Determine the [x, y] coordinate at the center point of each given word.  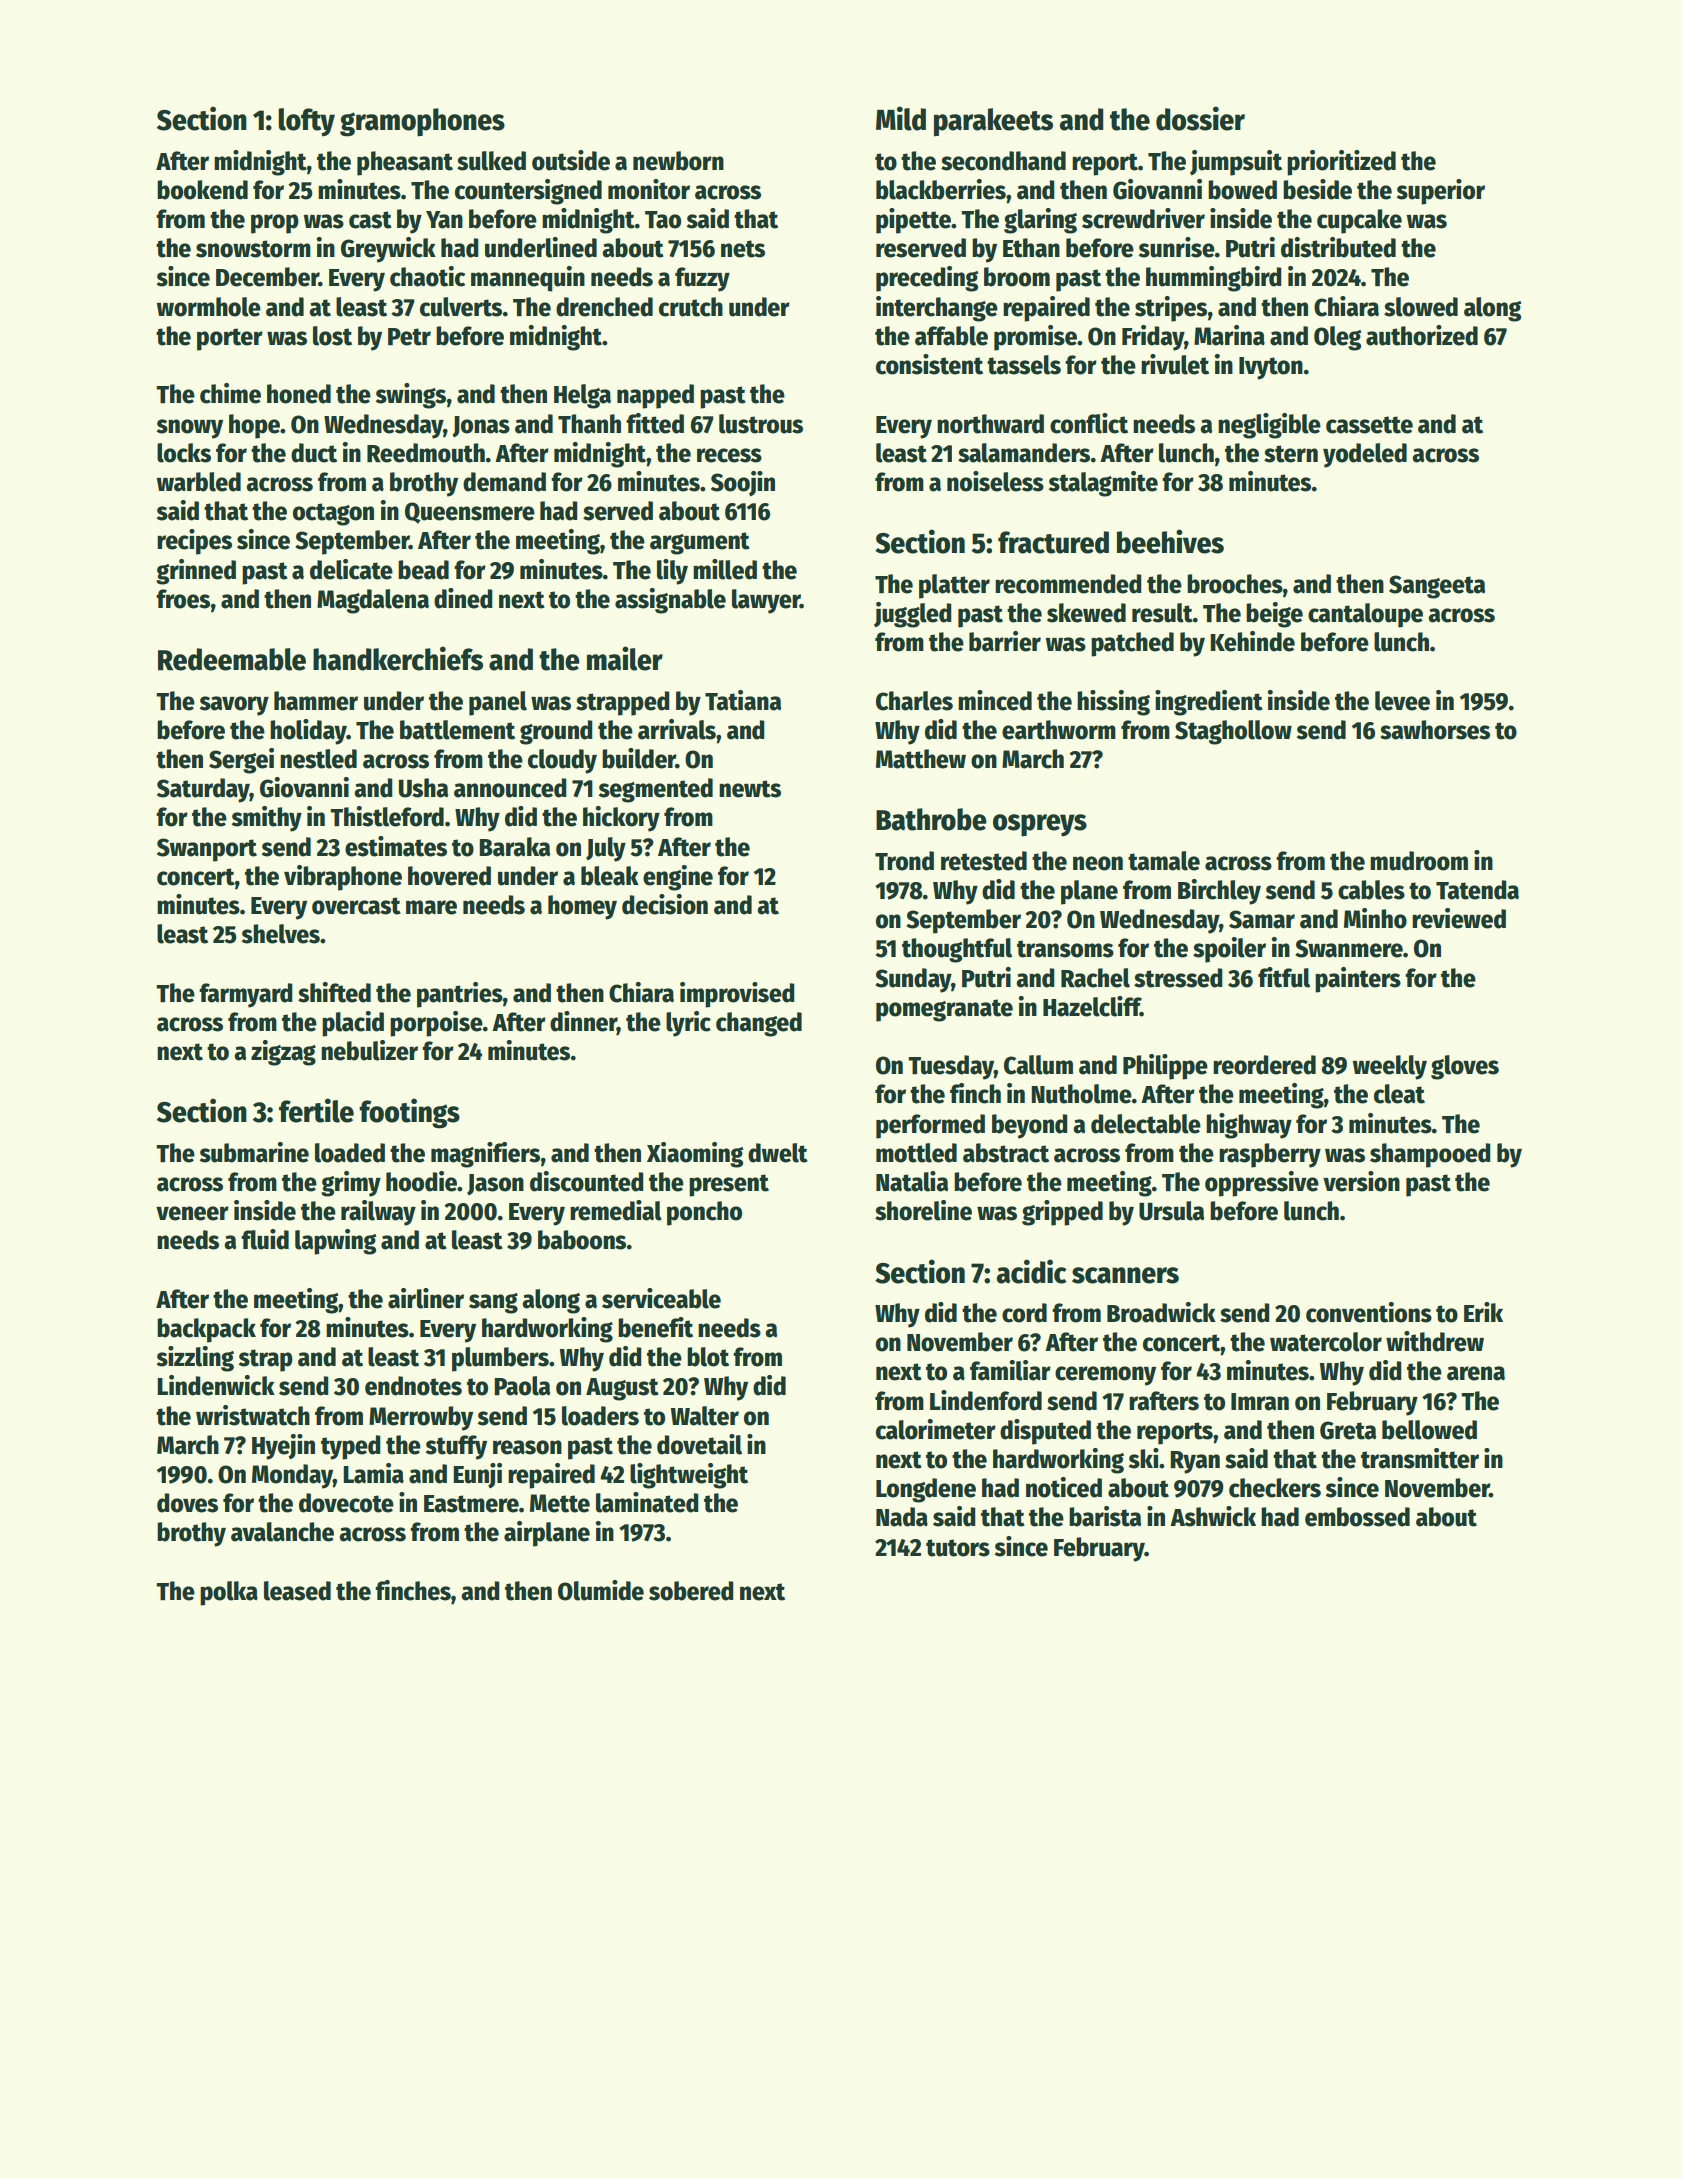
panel [498, 703]
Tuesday [951, 1067]
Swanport [207, 850]
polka [229, 1593]
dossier [1200, 118]
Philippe [1165, 1067]
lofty [306, 122]
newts [750, 789]
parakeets [993, 122]
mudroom [1419, 861]
